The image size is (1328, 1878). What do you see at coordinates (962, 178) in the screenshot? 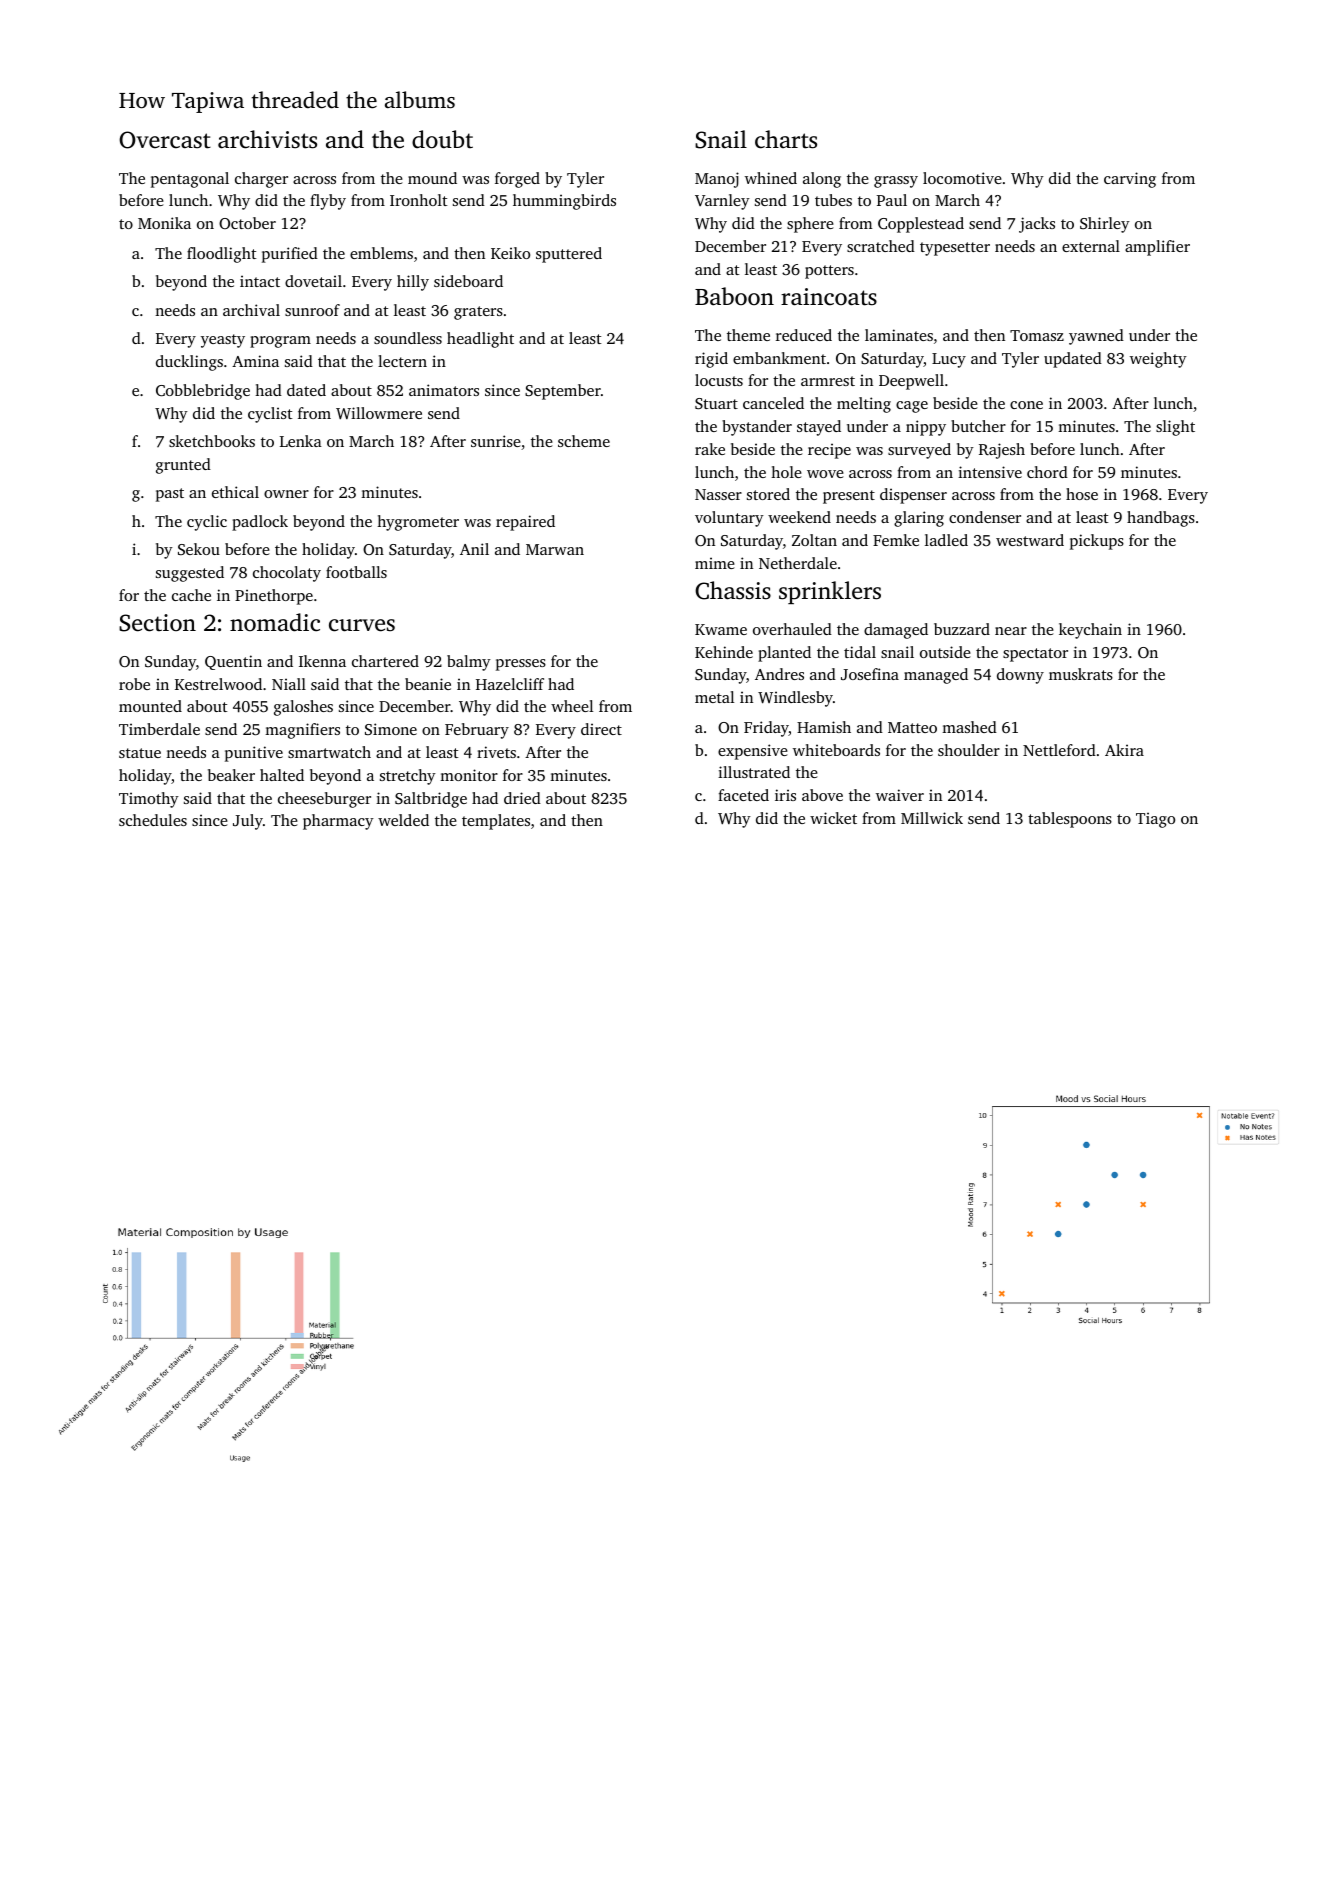
I see `locomotive` at bounding box center [962, 178].
